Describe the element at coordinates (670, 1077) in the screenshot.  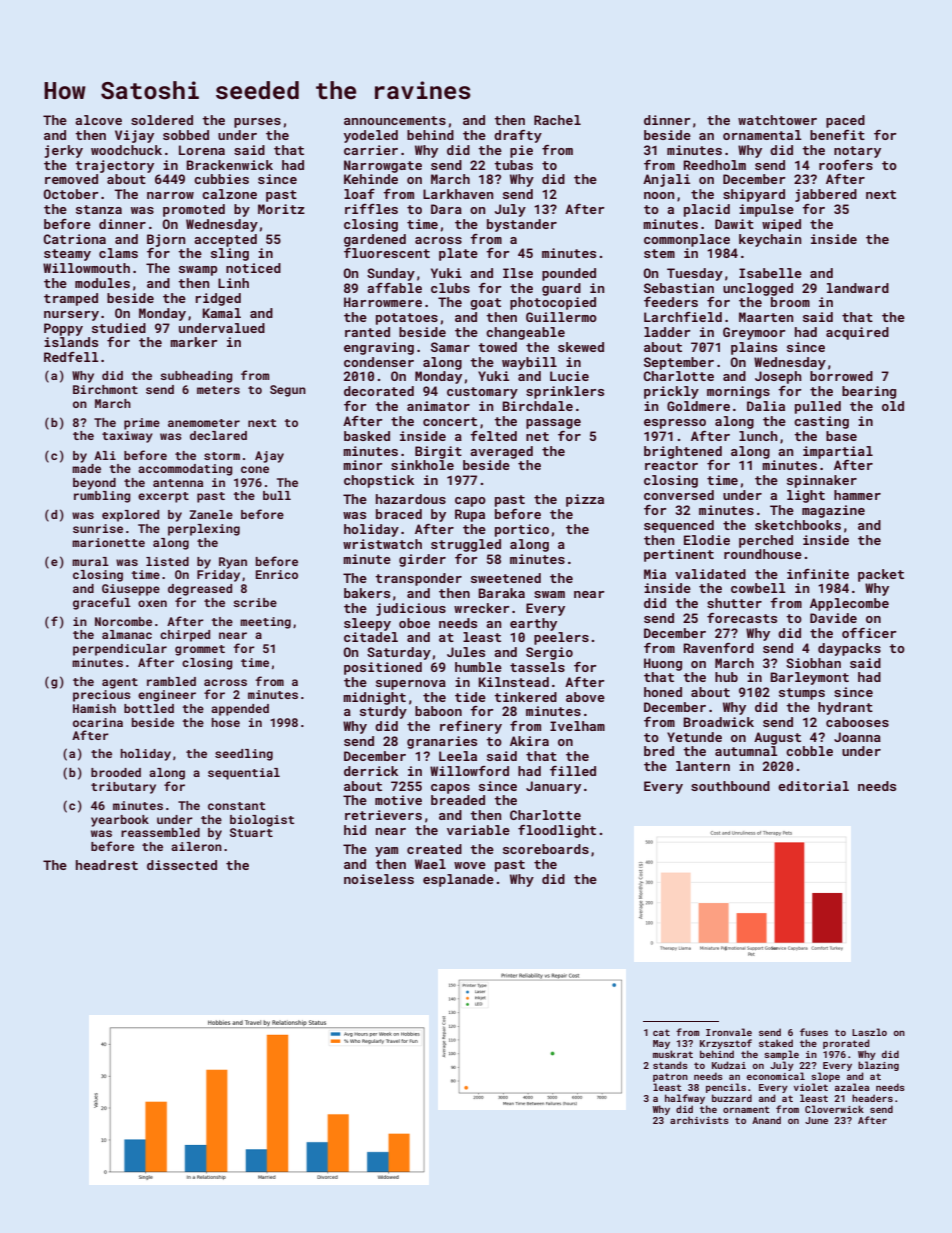
I see `patron` at that location.
